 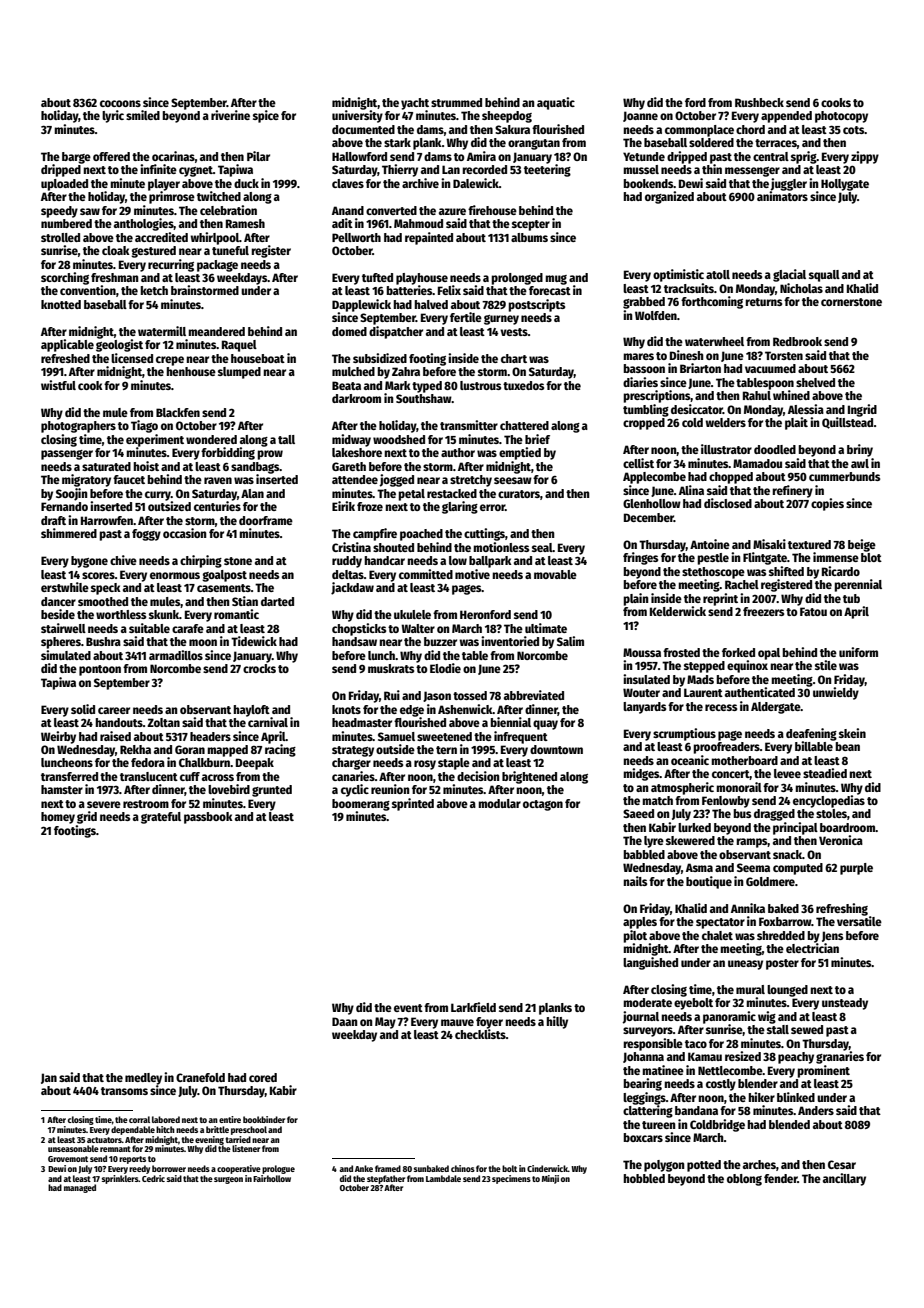 What do you see at coordinates (862, 545) in the document?
I see `beige` at bounding box center [862, 545].
